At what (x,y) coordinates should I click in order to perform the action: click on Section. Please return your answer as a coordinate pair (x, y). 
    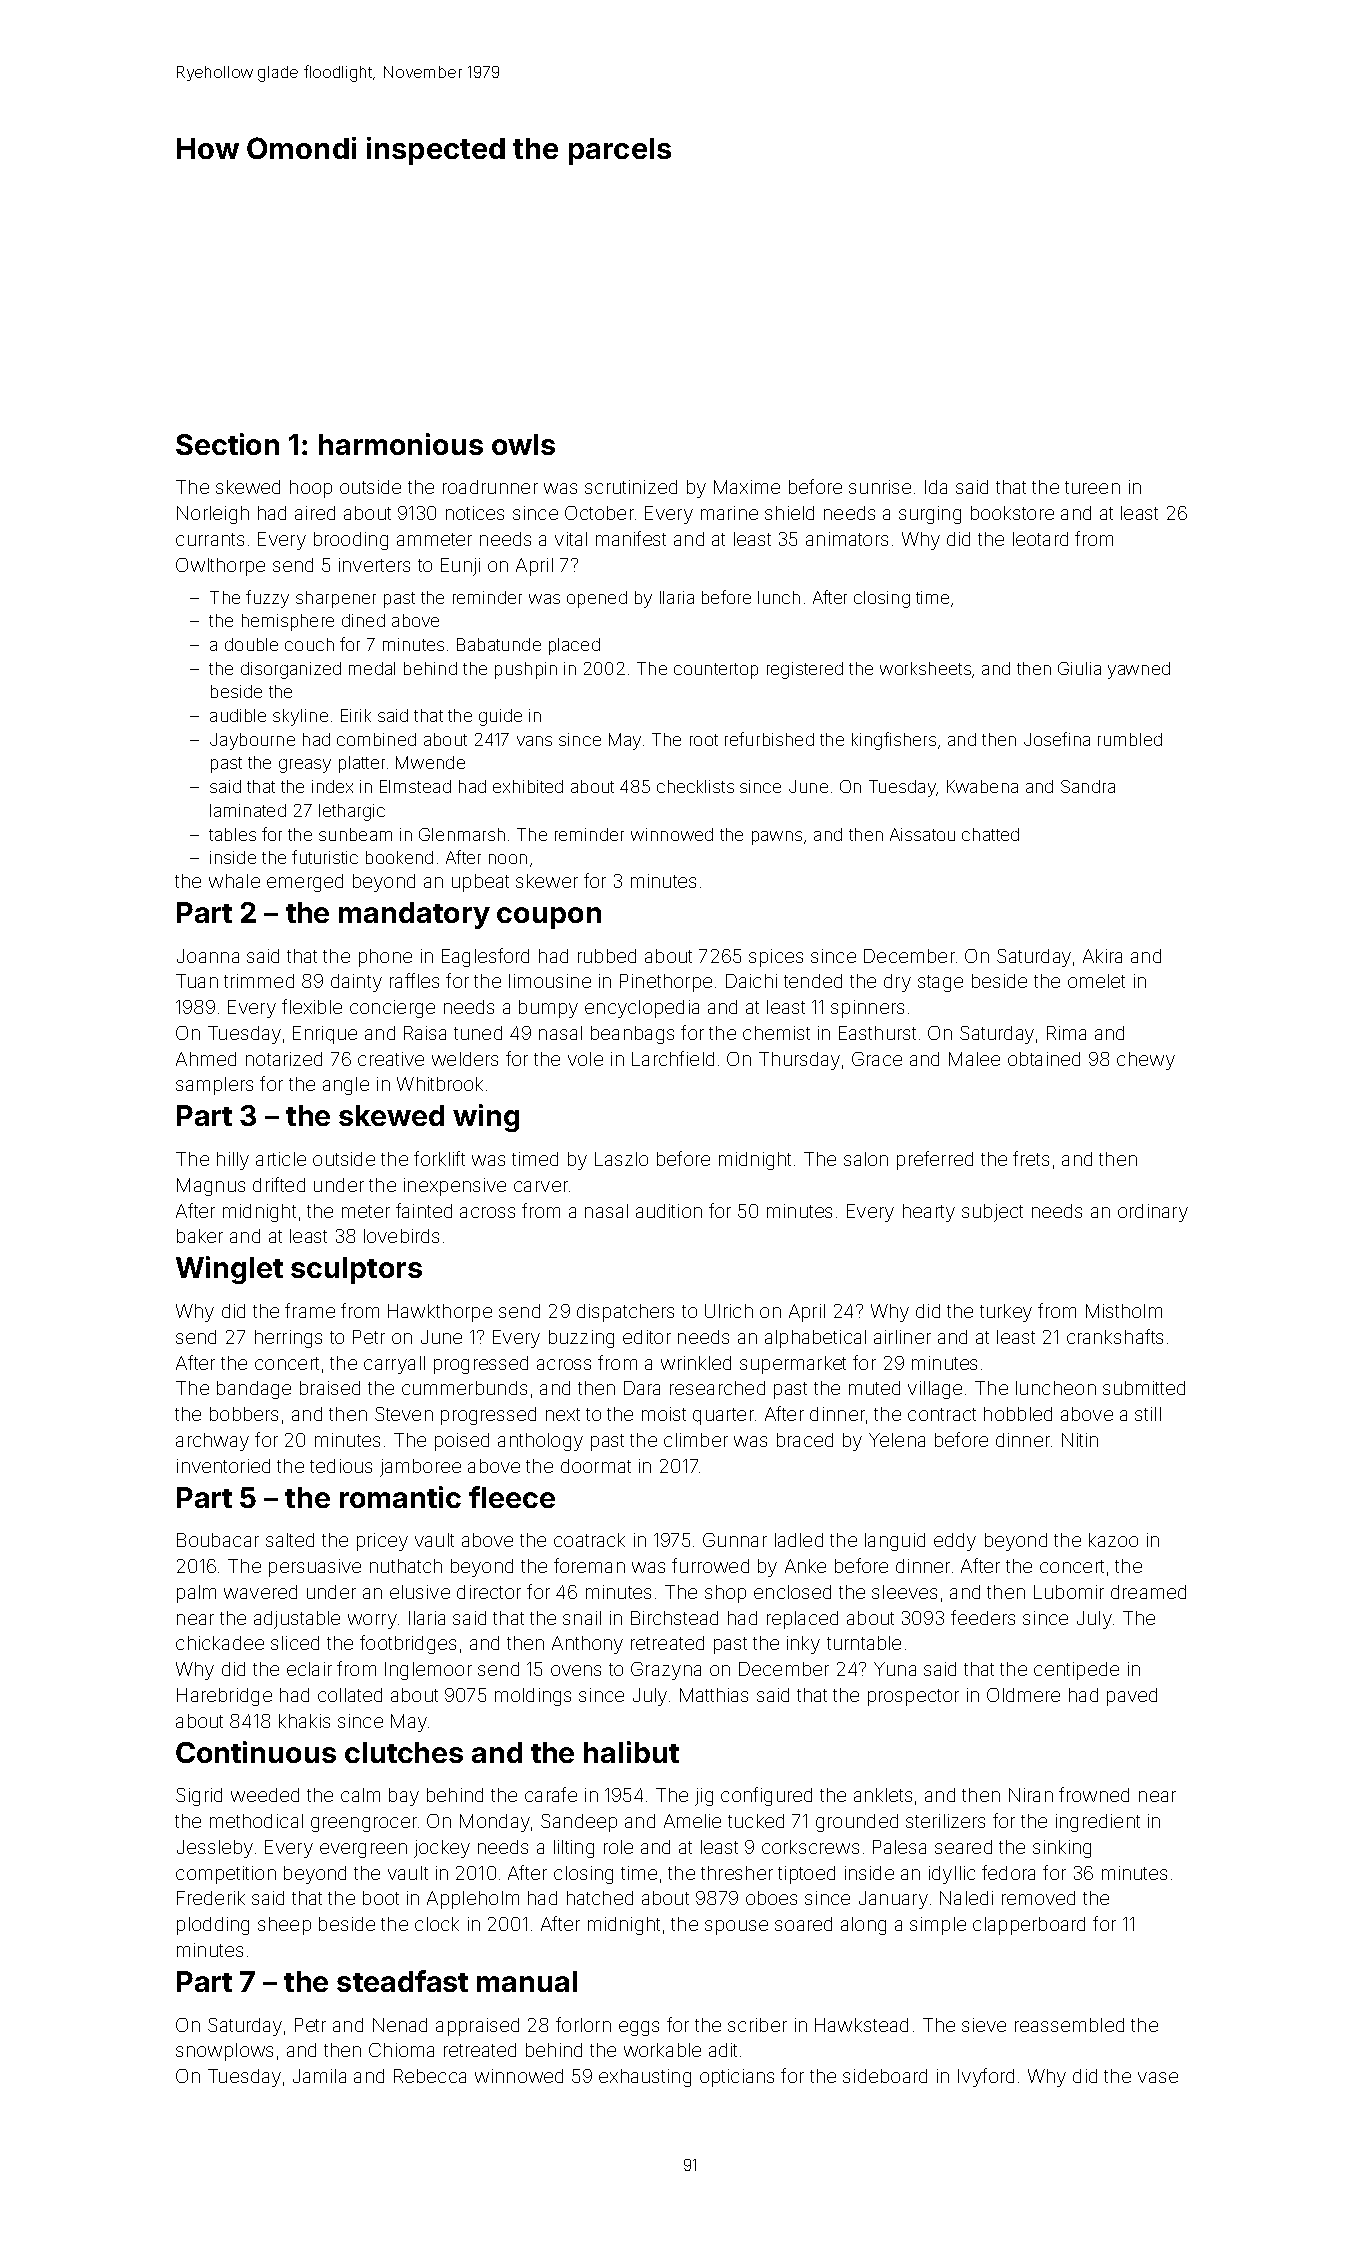
    Looking at the image, I should click on (227, 444).
